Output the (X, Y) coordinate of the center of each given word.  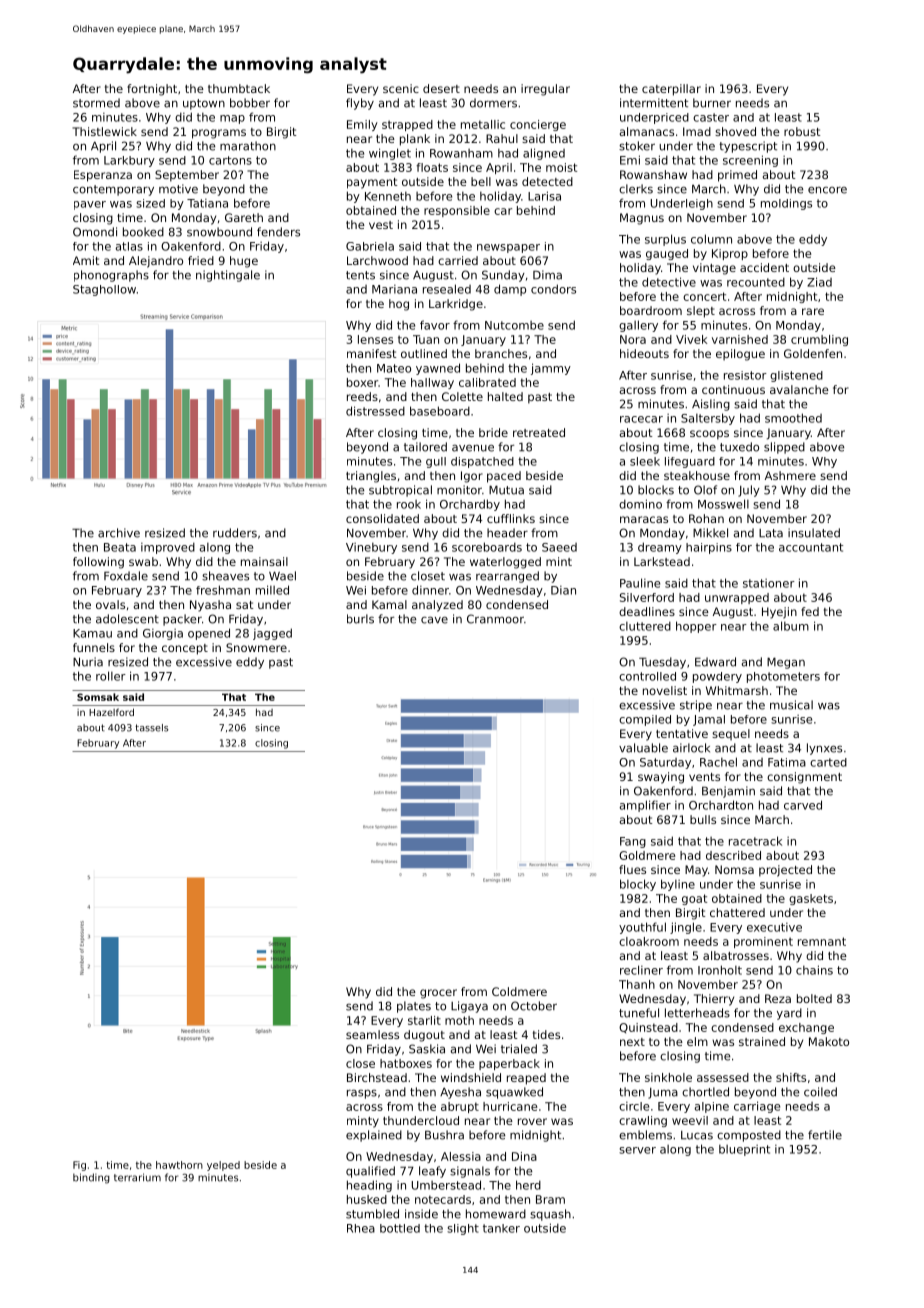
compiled (645, 720)
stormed (96, 103)
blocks (656, 490)
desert (441, 88)
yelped (223, 1166)
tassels (151, 728)
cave (434, 620)
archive (119, 533)
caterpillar (671, 90)
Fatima (787, 762)
